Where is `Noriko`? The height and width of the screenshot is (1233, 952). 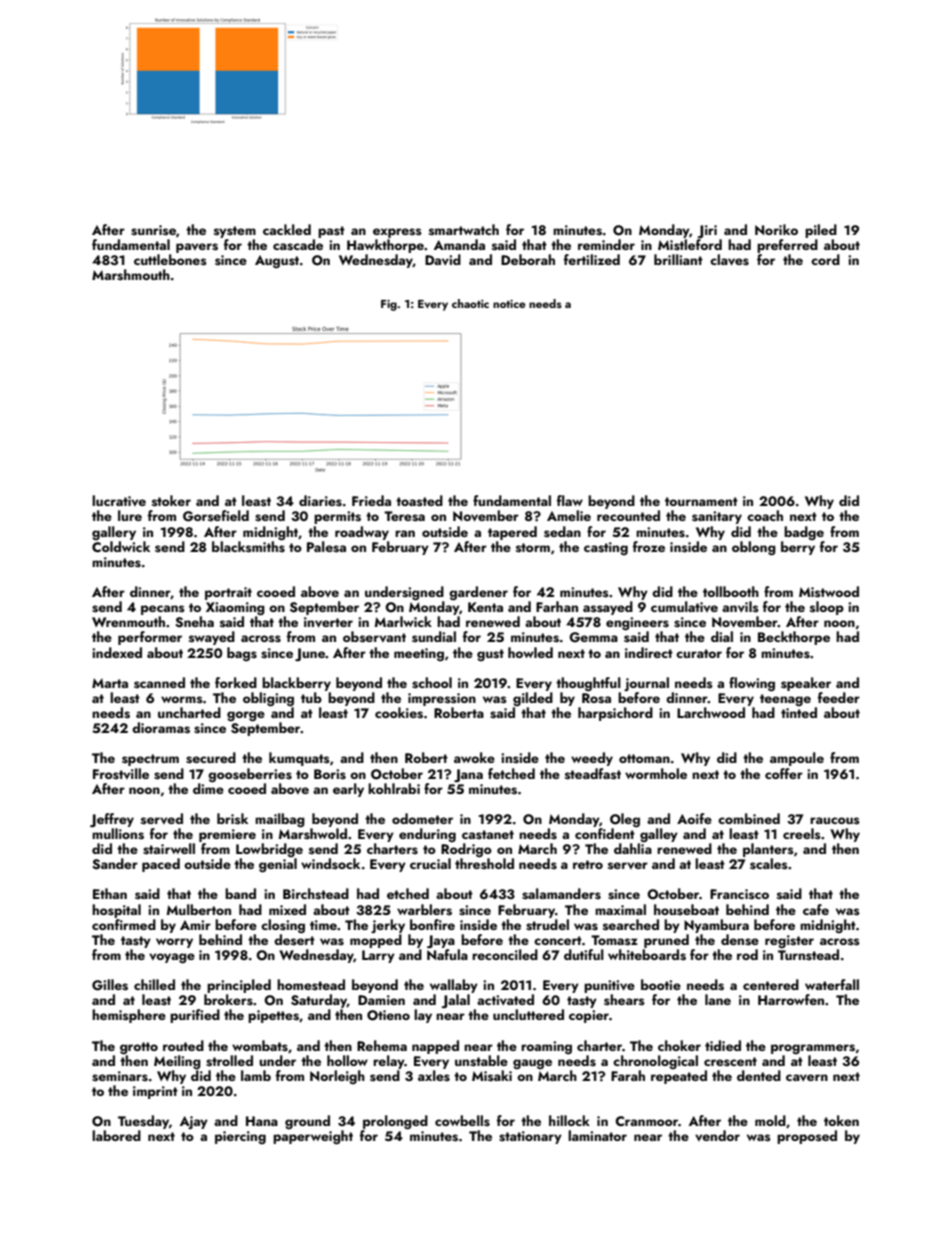 Noriko is located at coordinates (776, 229).
